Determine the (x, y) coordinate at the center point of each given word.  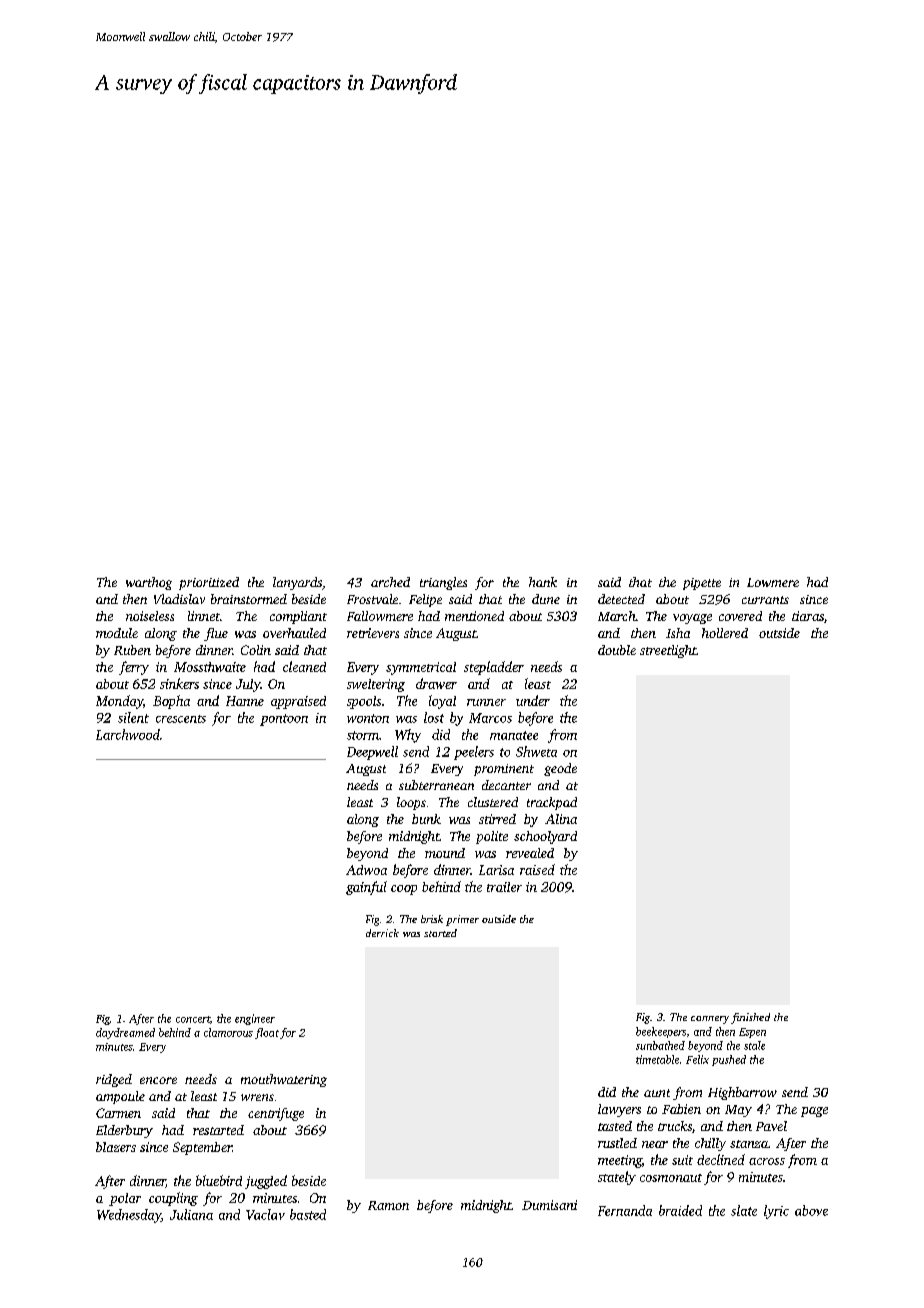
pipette (702, 584)
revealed (530, 853)
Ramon (388, 1205)
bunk (426, 819)
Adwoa (366, 870)
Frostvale (372, 599)
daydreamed (125, 1033)
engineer (255, 1019)
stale (754, 1045)
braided (680, 1210)
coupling (173, 1199)
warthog (149, 583)
